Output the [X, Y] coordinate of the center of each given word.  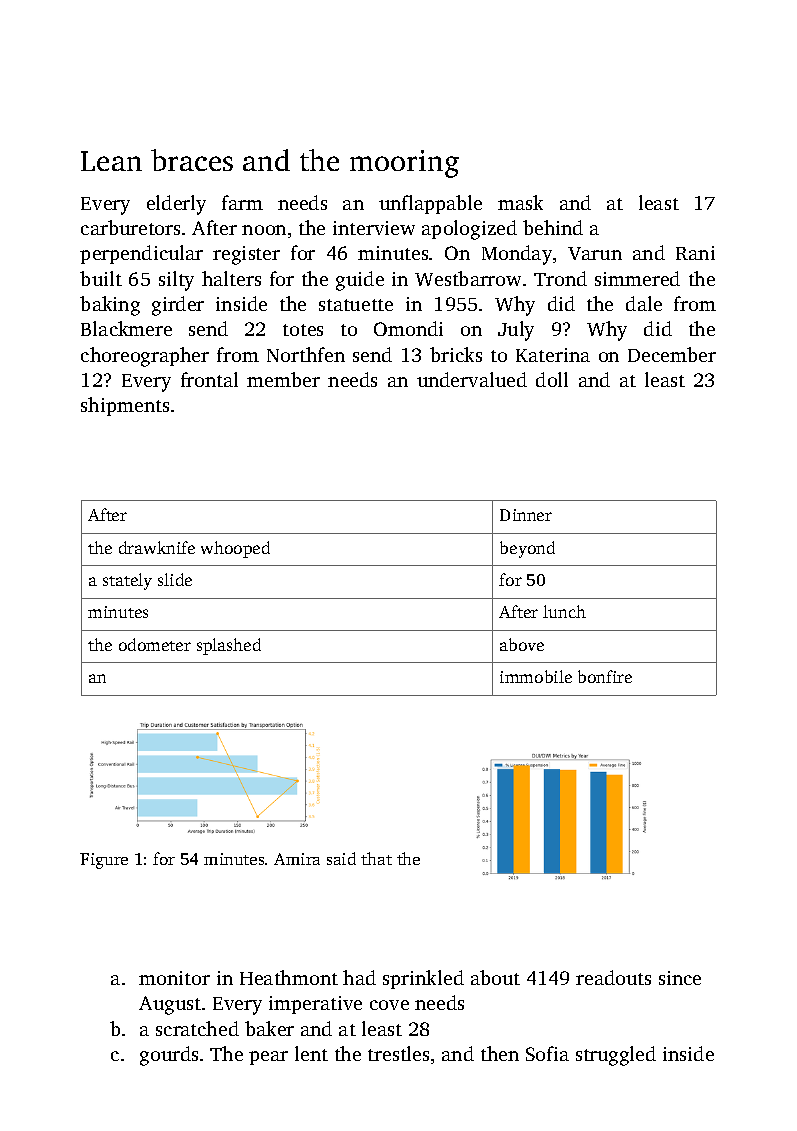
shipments [125, 406]
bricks [456, 354]
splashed [229, 646]
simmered [637, 278]
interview [374, 228]
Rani [695, 253]
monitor [174, 978]
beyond [527, 549]
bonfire [605, 676]
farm [242, 202]
